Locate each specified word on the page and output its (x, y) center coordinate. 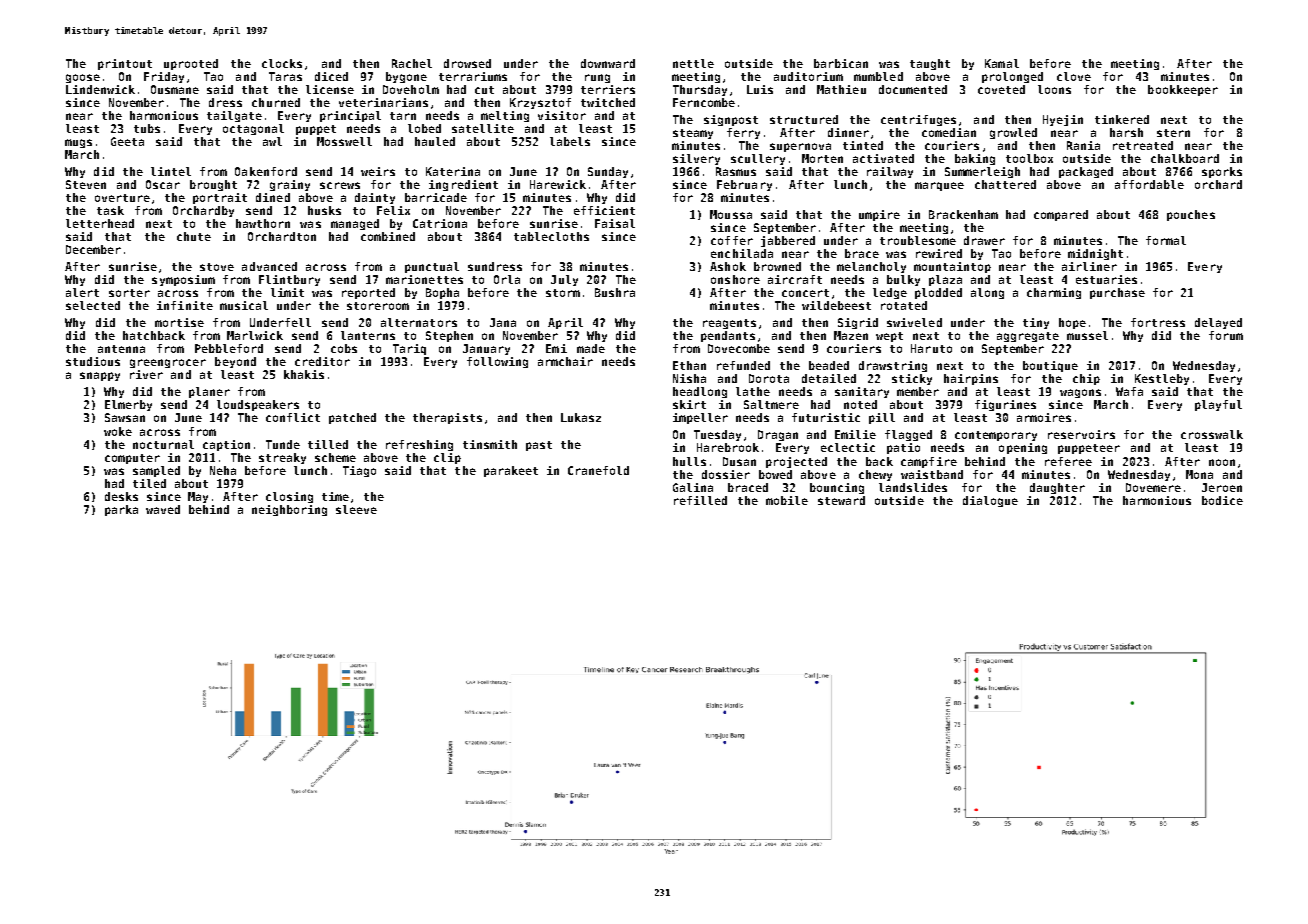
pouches (1191, 215)
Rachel (412, 63)
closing (289, 497)
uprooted (191, 64)
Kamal (1002, 63)
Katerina (453, 171)
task (110, 210)
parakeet (511, 471)
